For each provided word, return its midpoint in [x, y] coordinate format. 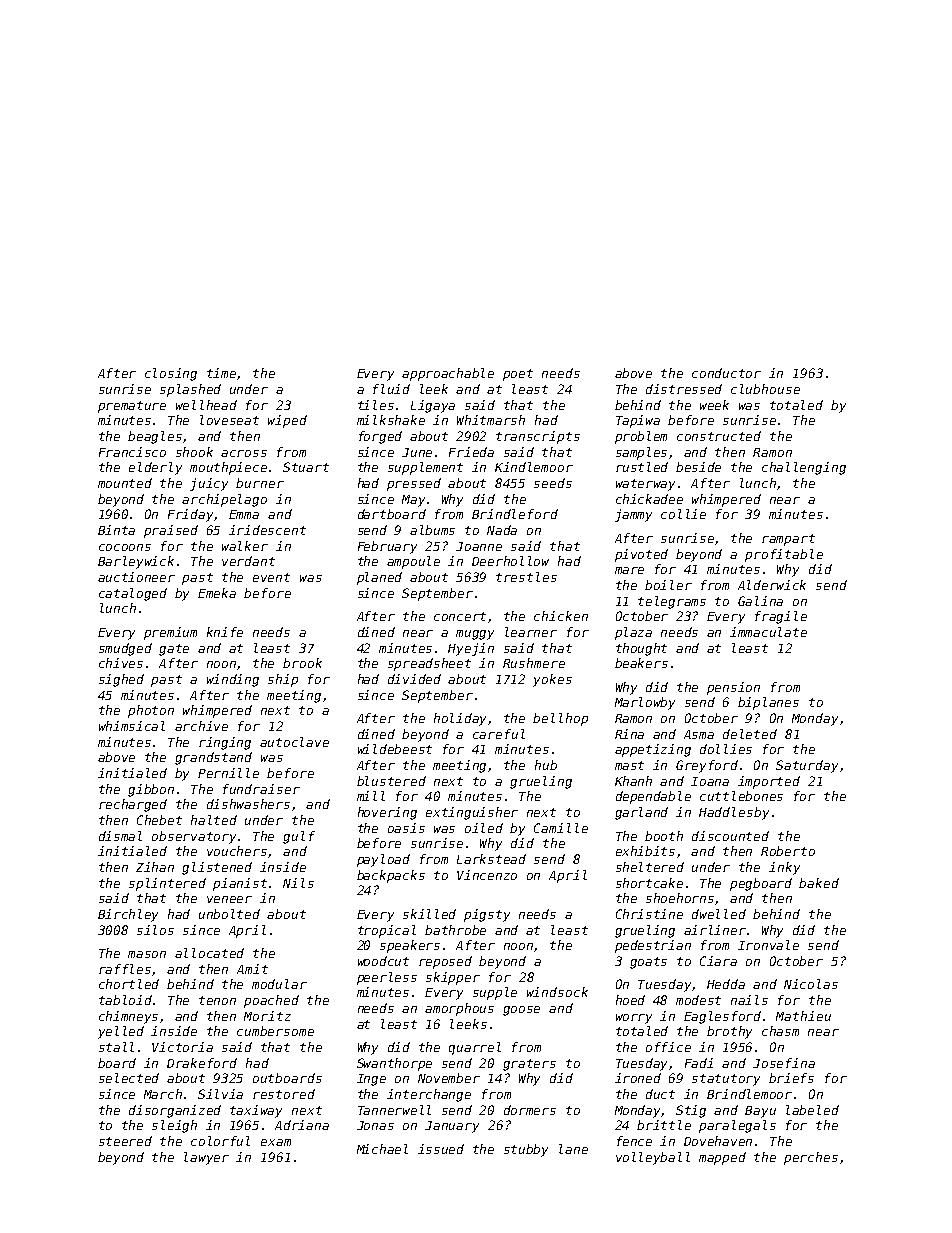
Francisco [132, 452]
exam [276, 1142]
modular [279, 984]
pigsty [487, 915]
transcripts [538, 437]
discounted [730, 836]
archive [201, 726]
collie [683, 514]
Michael [382, 1149]
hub [546, 765]
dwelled [719, 914]
